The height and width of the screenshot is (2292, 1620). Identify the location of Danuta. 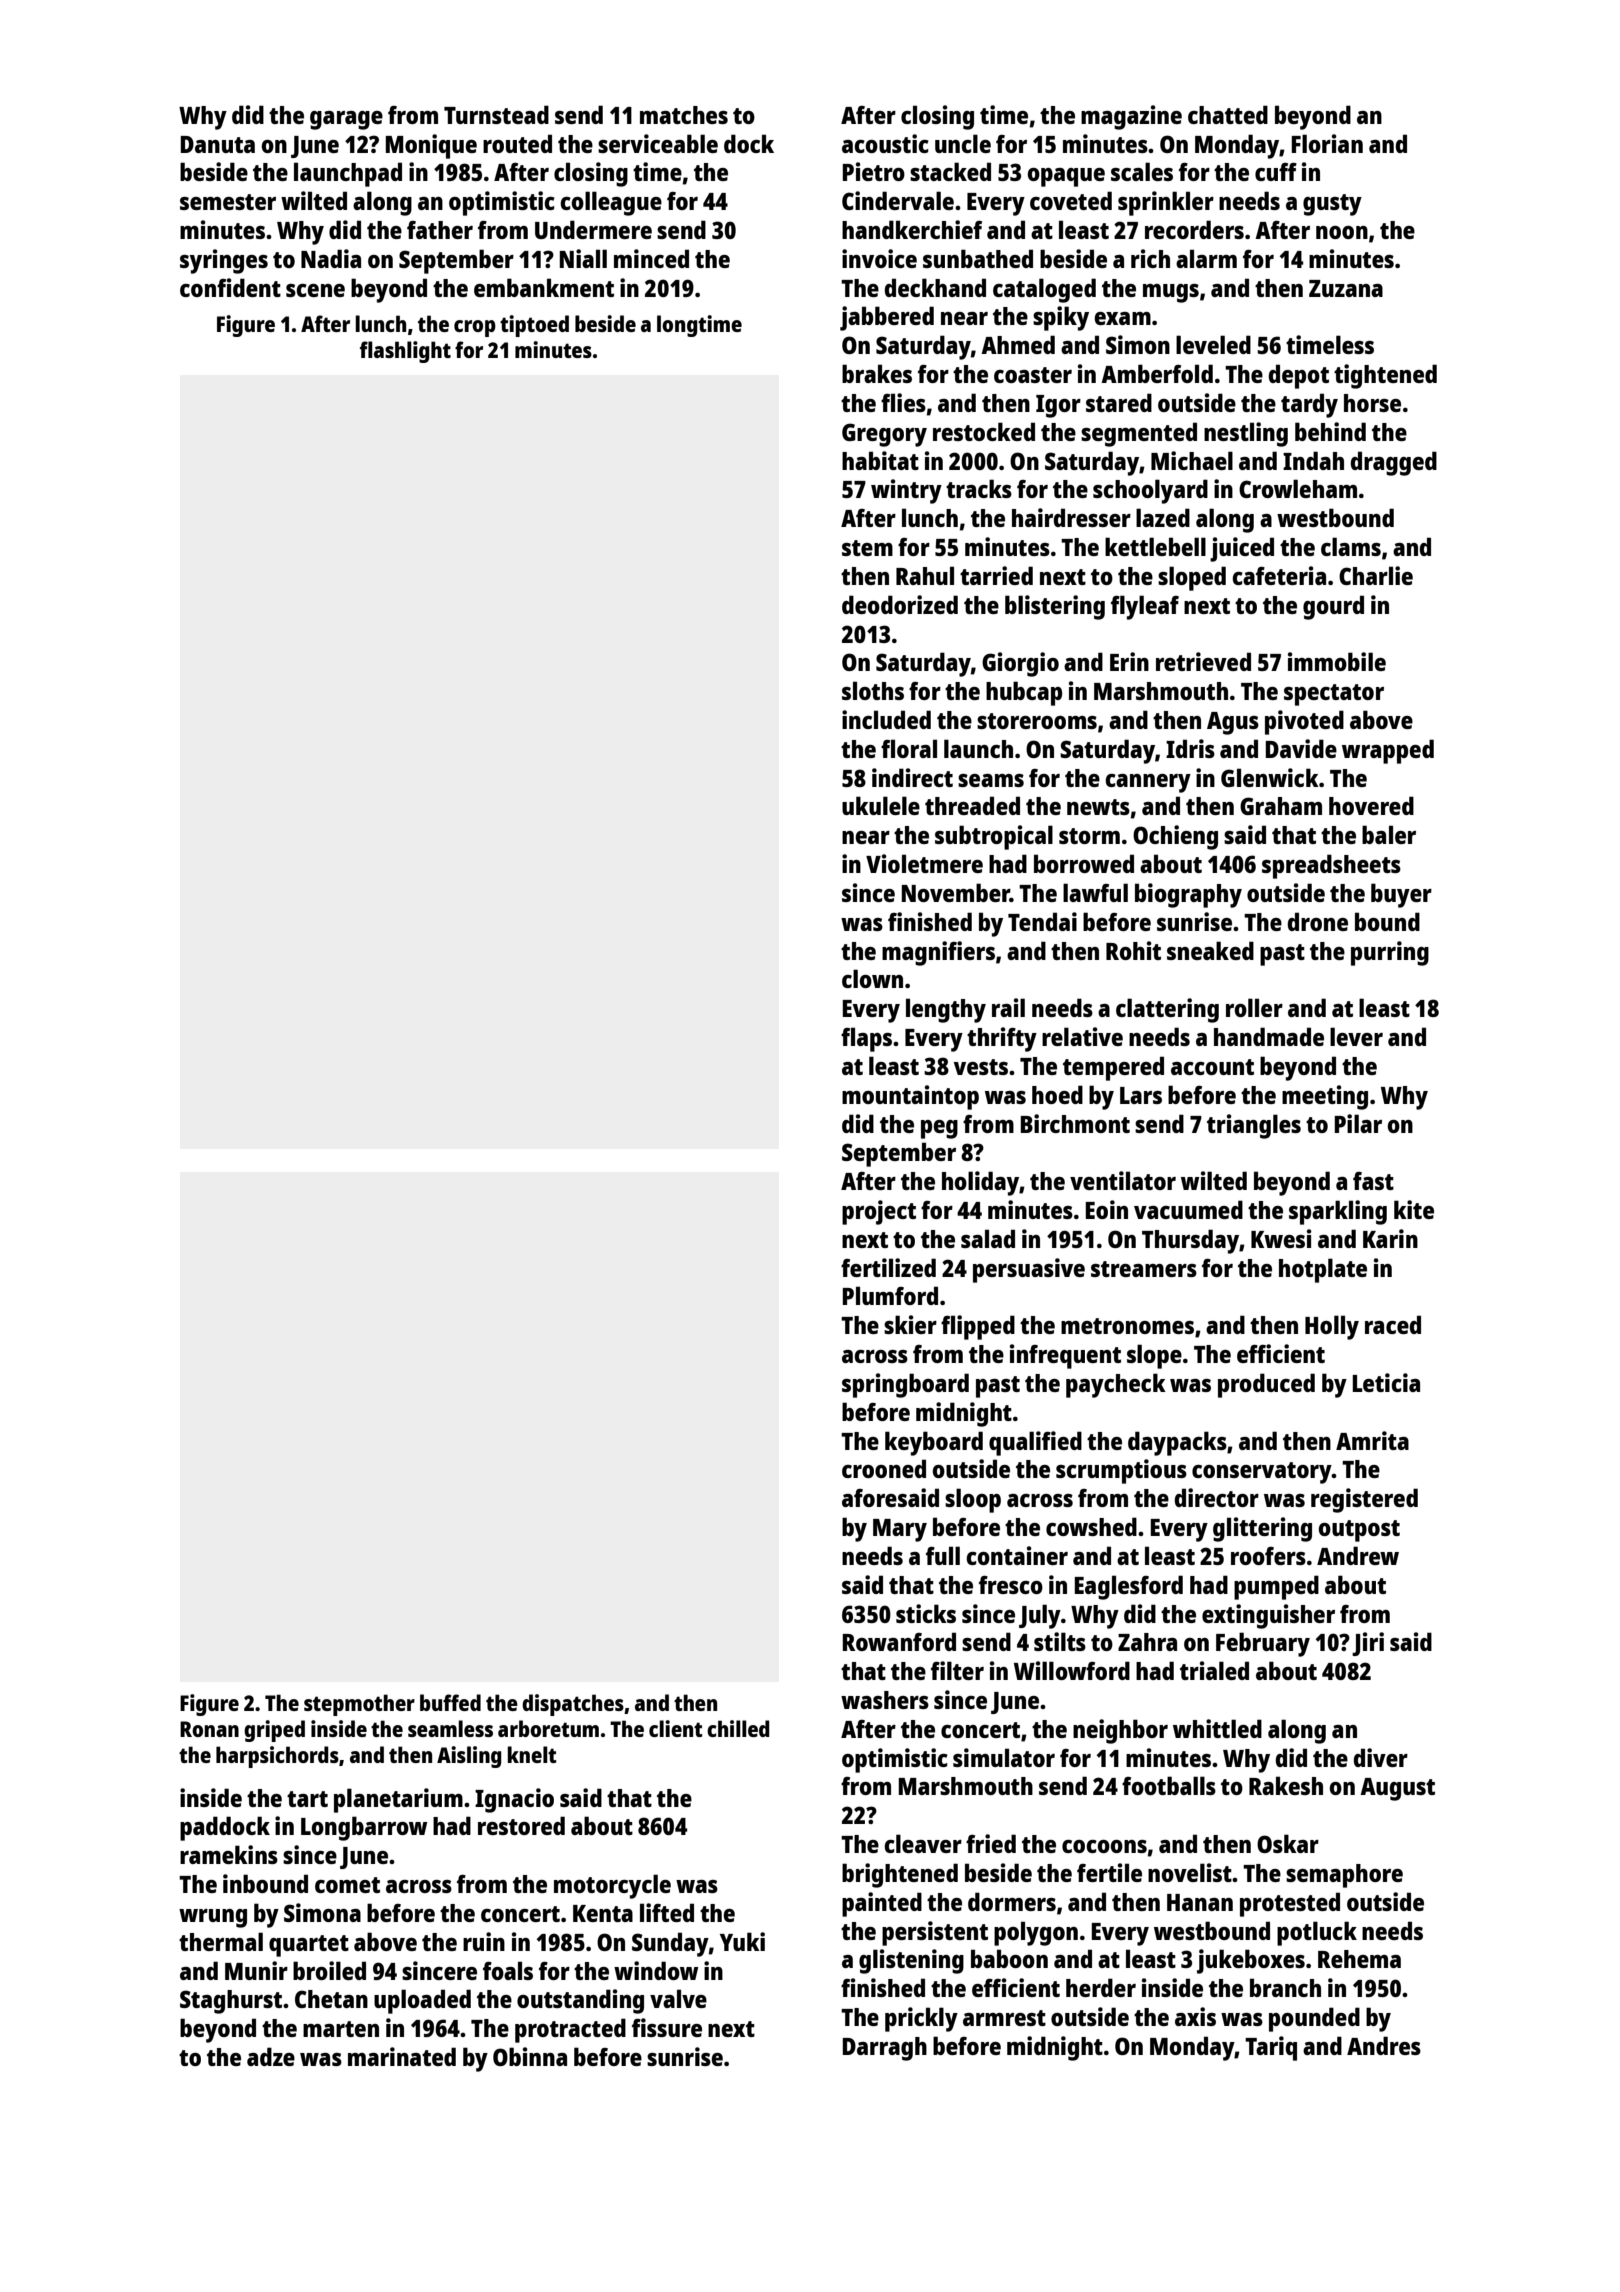
(217, 144).
